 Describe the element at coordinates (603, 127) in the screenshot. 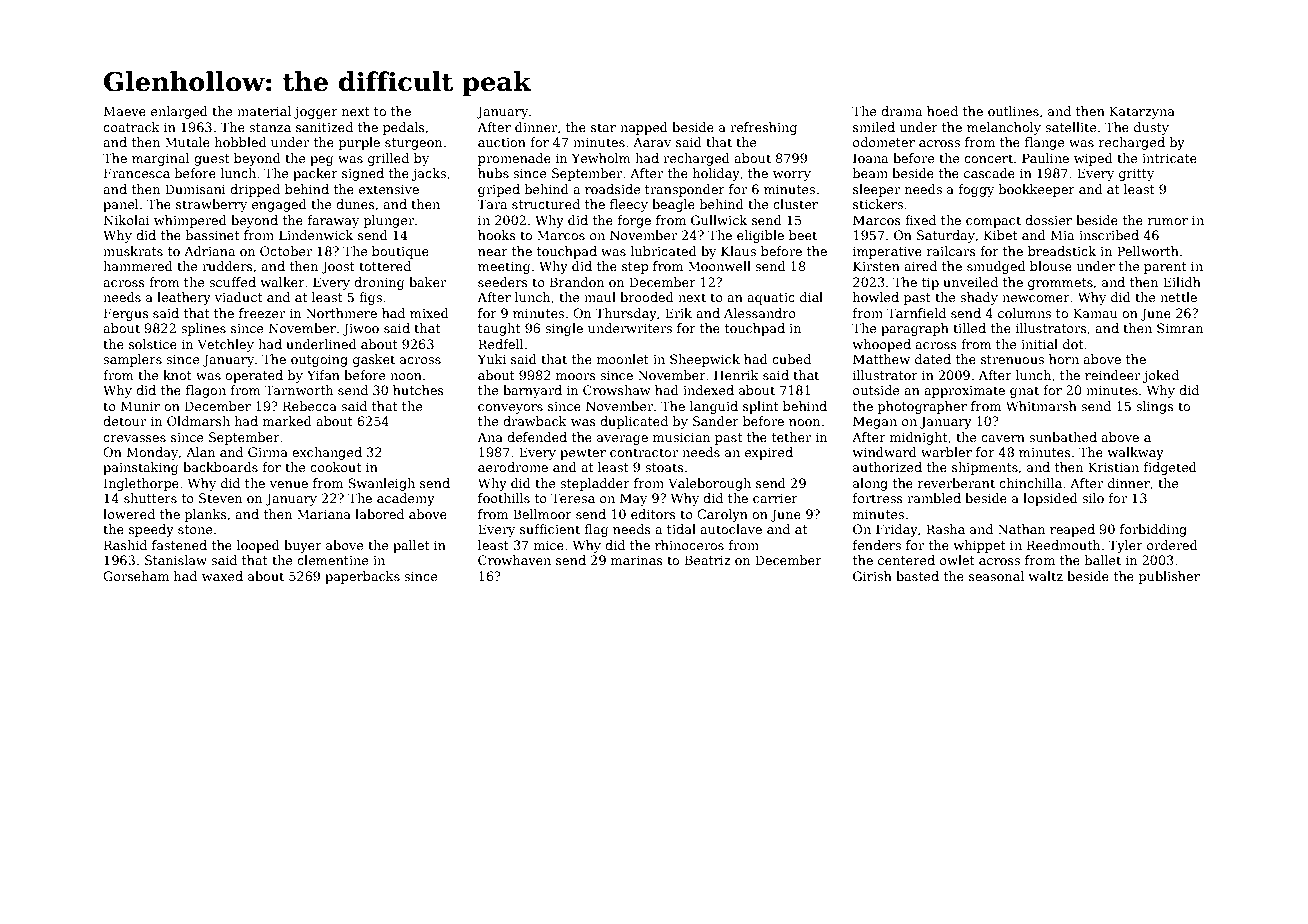

I see `star` at that location.
